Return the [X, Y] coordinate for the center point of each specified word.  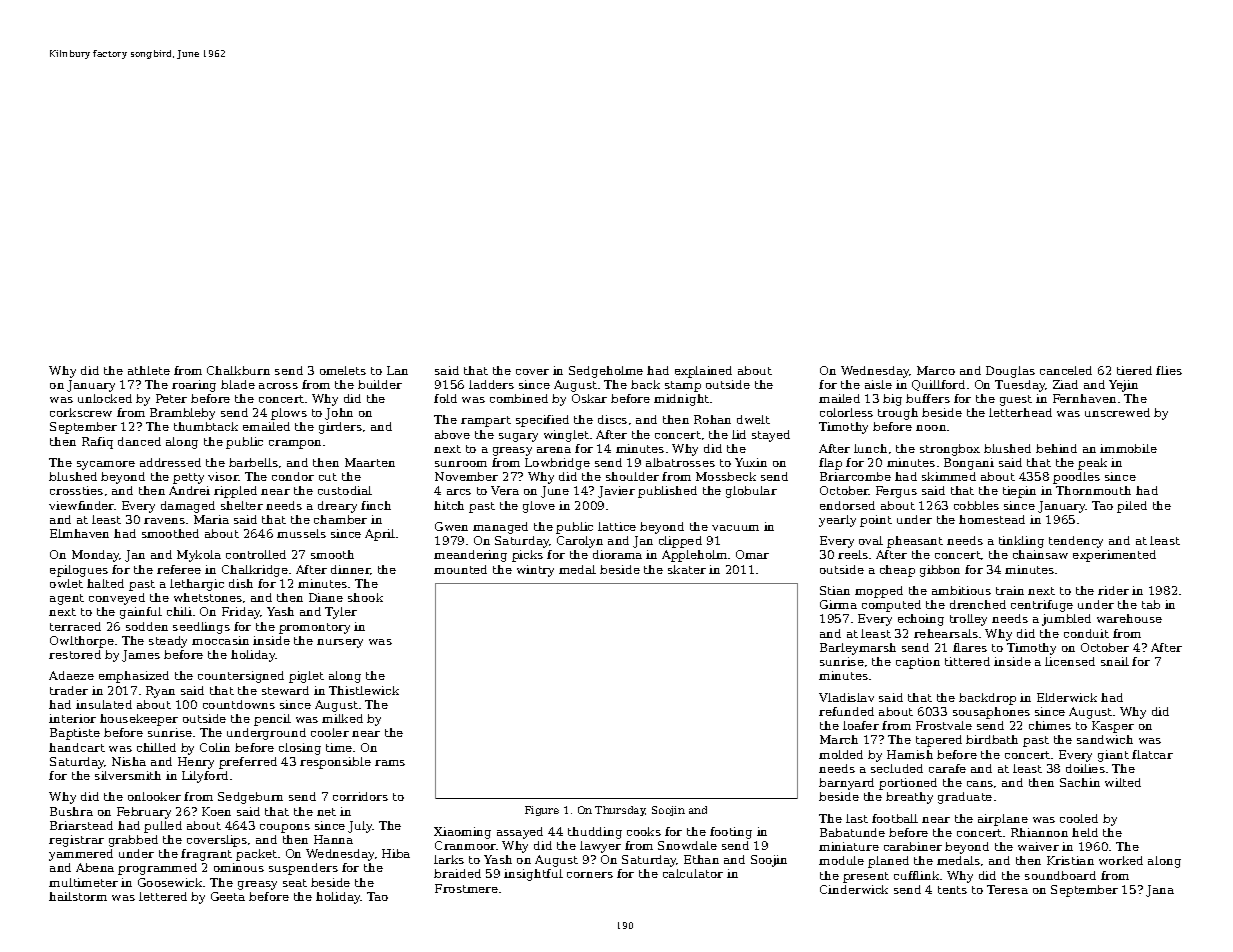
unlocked [105, 398]
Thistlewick [364, 690]
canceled [1066, 370]
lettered [163, 896]
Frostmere [466, 888]
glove [539, 507]
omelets [343, 370]
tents [952, 890]
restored [75, 654]
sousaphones [991, 713]
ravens [164, 521]
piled [1132, 507]
